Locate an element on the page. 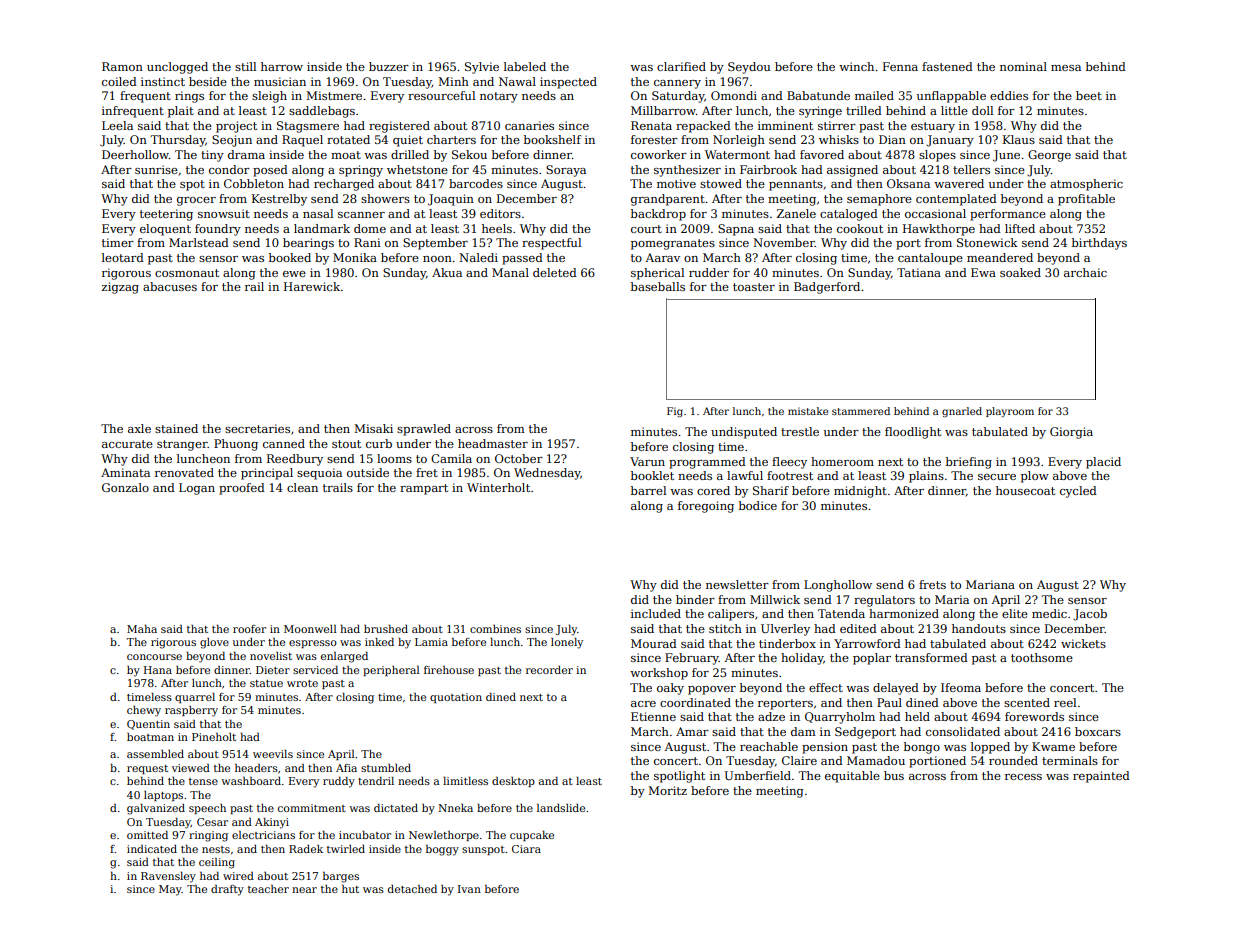 The width and height of the image is (1233, 952). lonely is located at coordinates (567, 643).
